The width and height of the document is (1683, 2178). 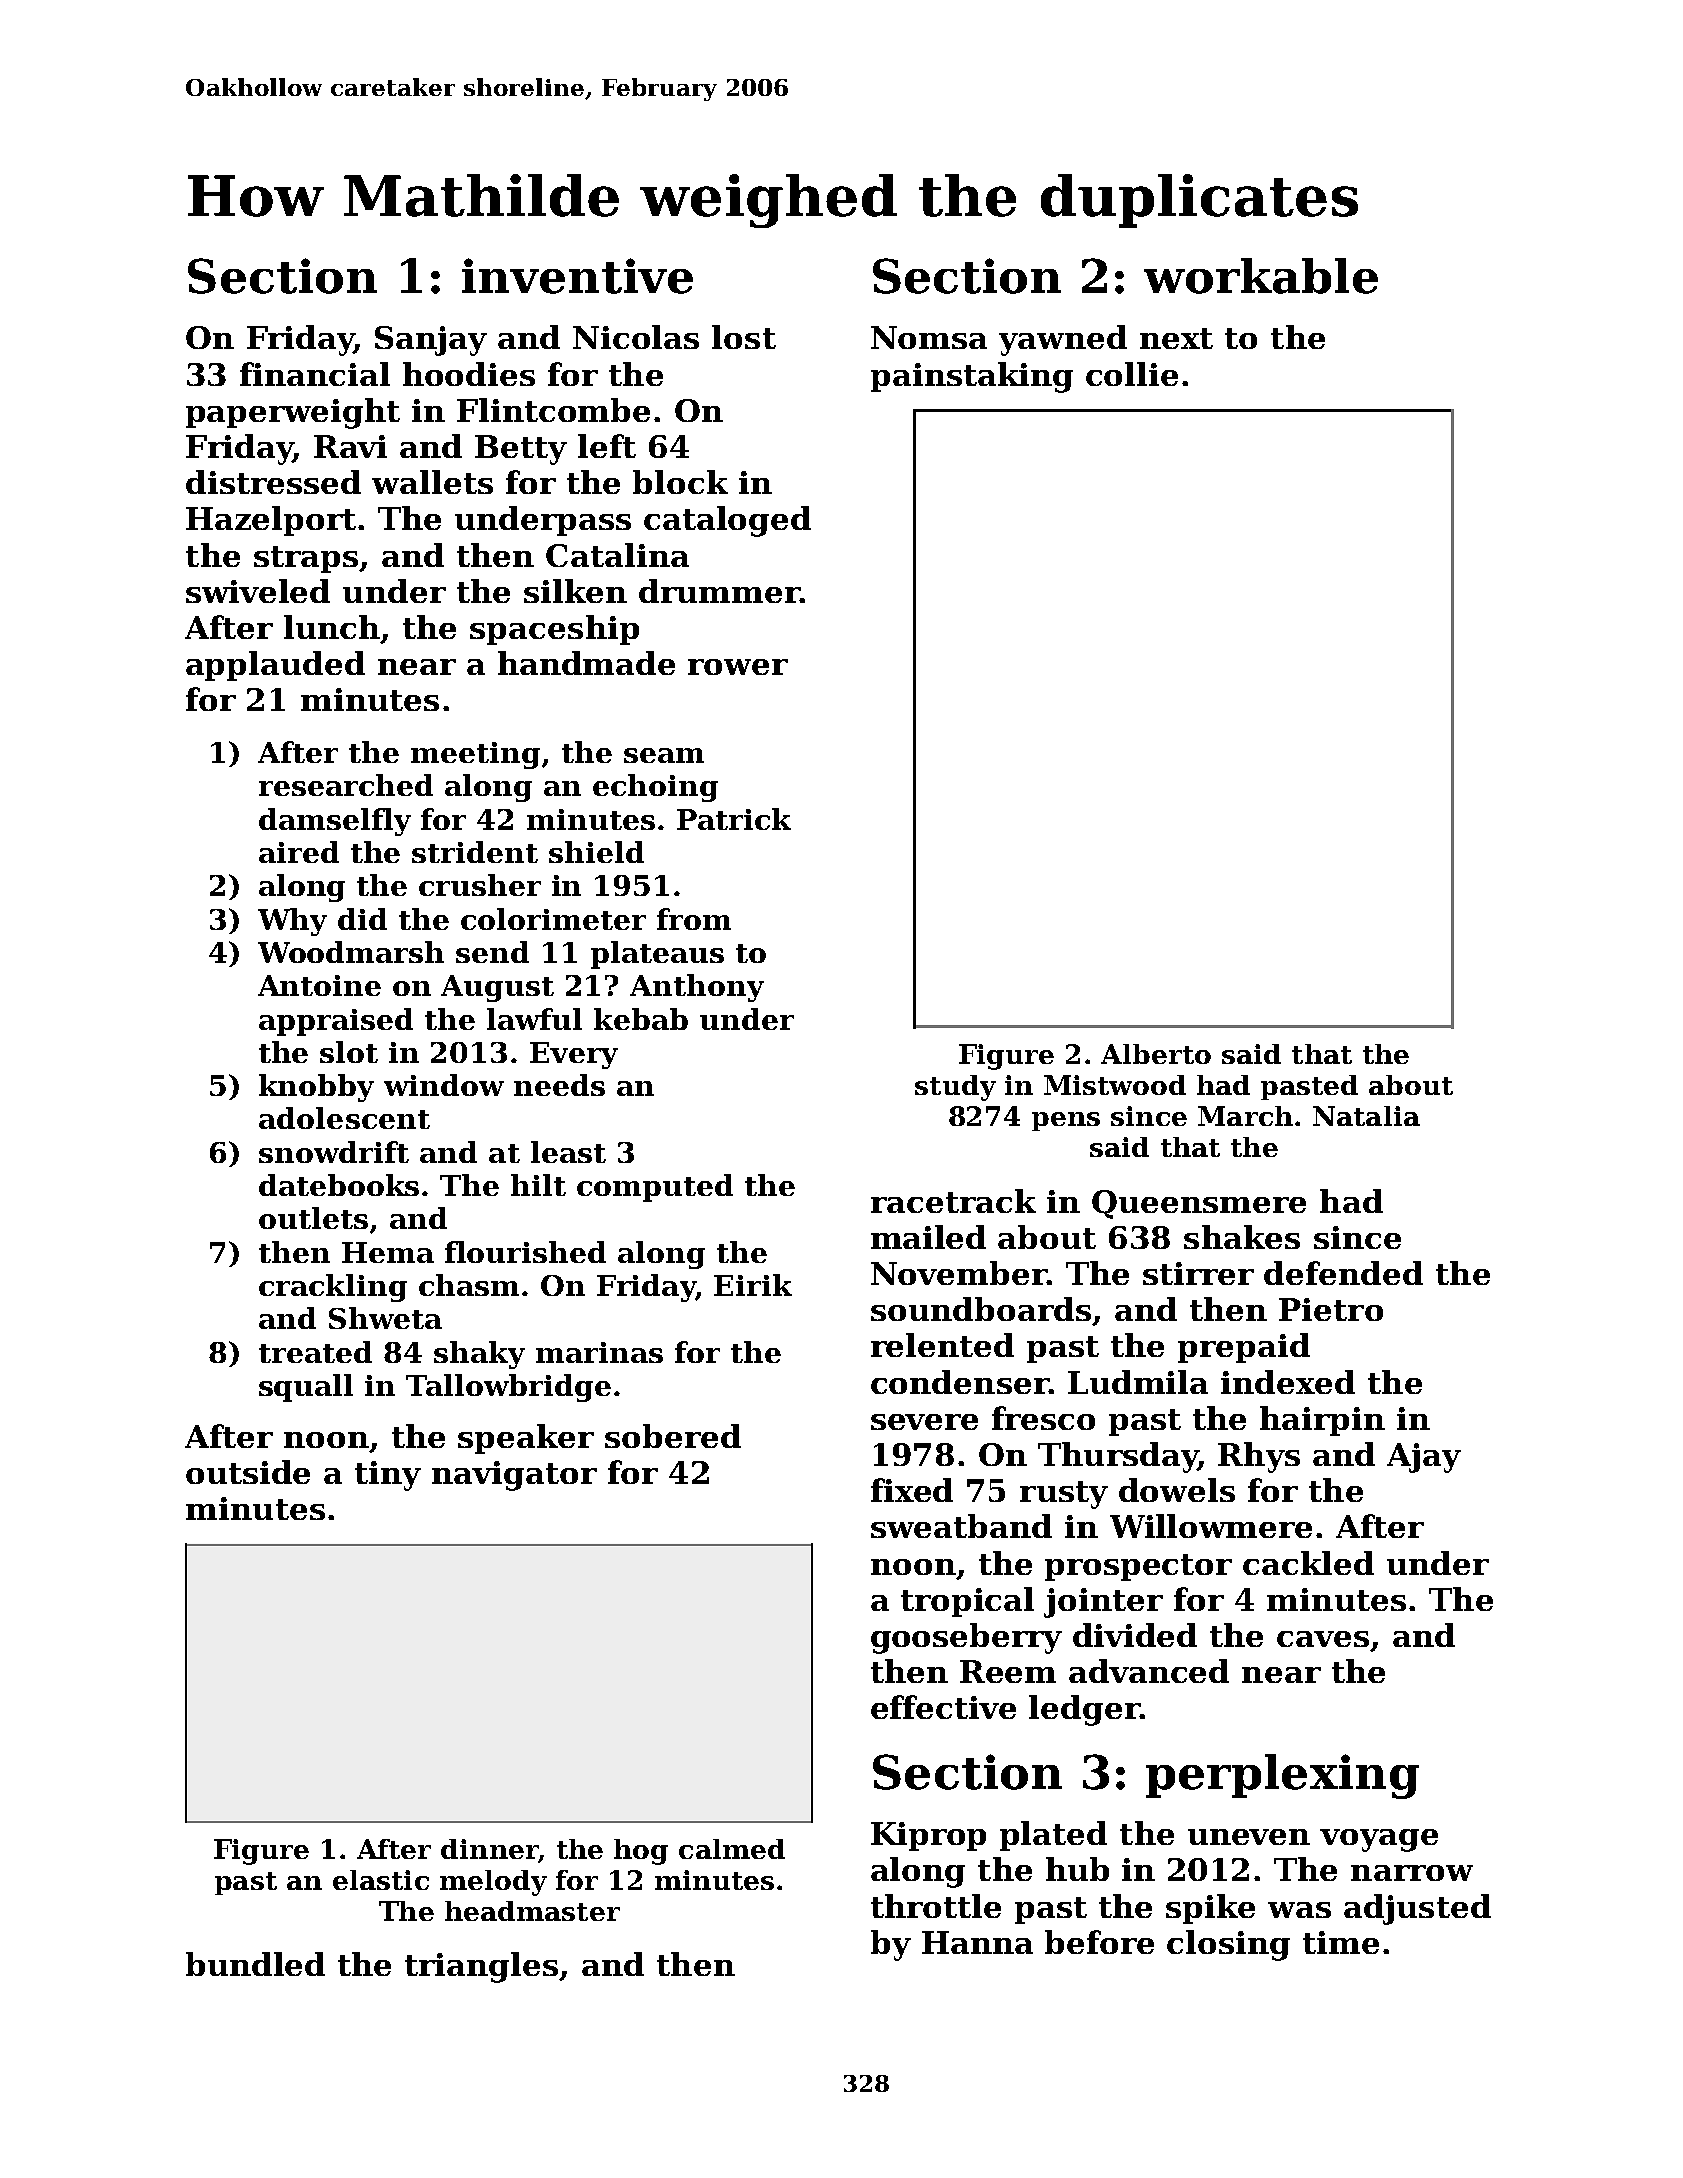 What do you see at coordinates (673, 1436) in the document?
I see `sobered` at bounding box center [673, 1436].
